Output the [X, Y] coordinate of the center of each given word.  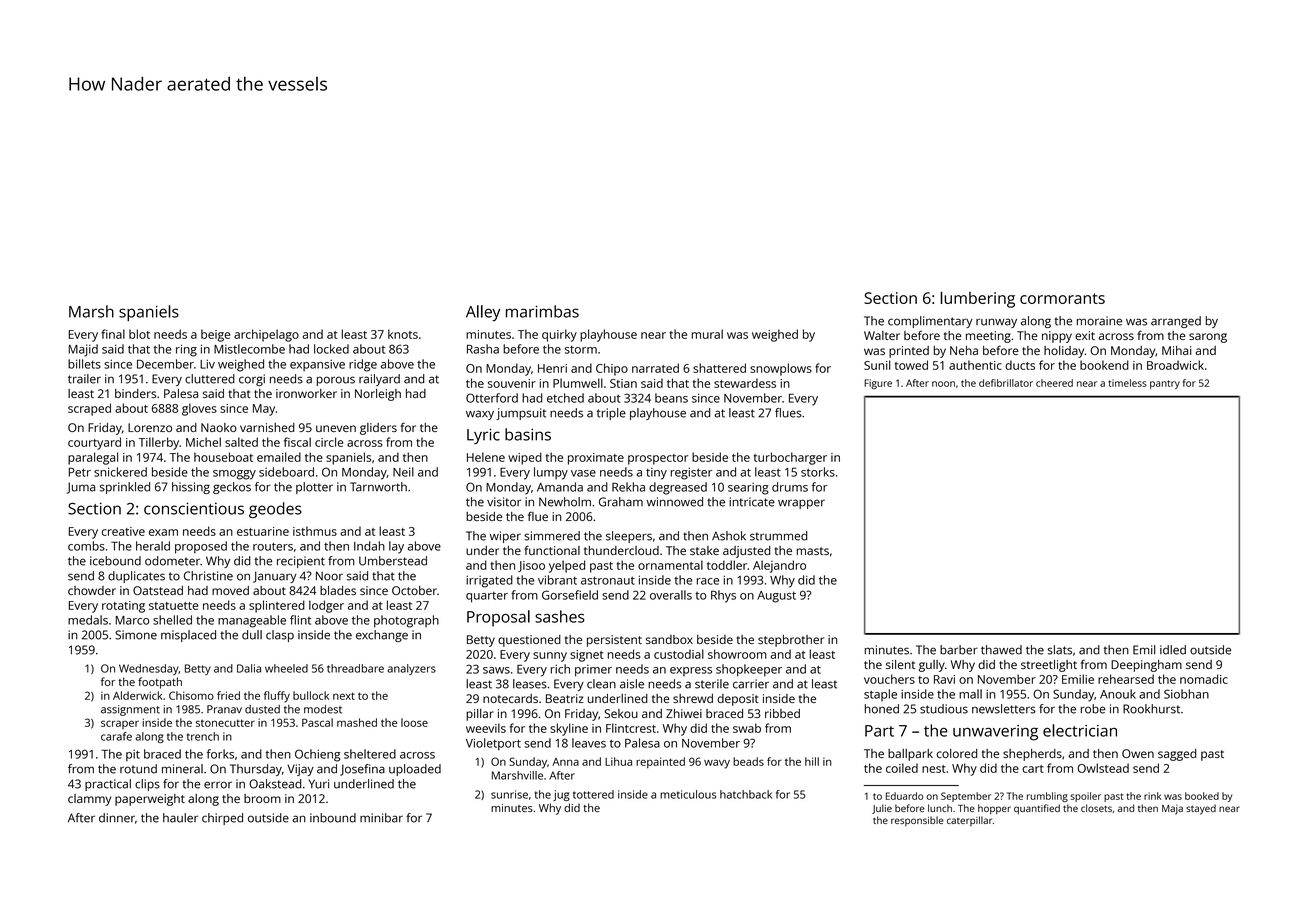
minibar [381, 818]
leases [530, 684]
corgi [252, 380]
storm [581, 349]
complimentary [930, 322]
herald [153, 546]
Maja [1172, 809]
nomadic [1204, 679]
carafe [116, 736]
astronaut [608, 580]
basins [528, 434]
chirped [222, 819]
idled [1173, 650]
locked [331, 349]
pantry [1165, 384]
